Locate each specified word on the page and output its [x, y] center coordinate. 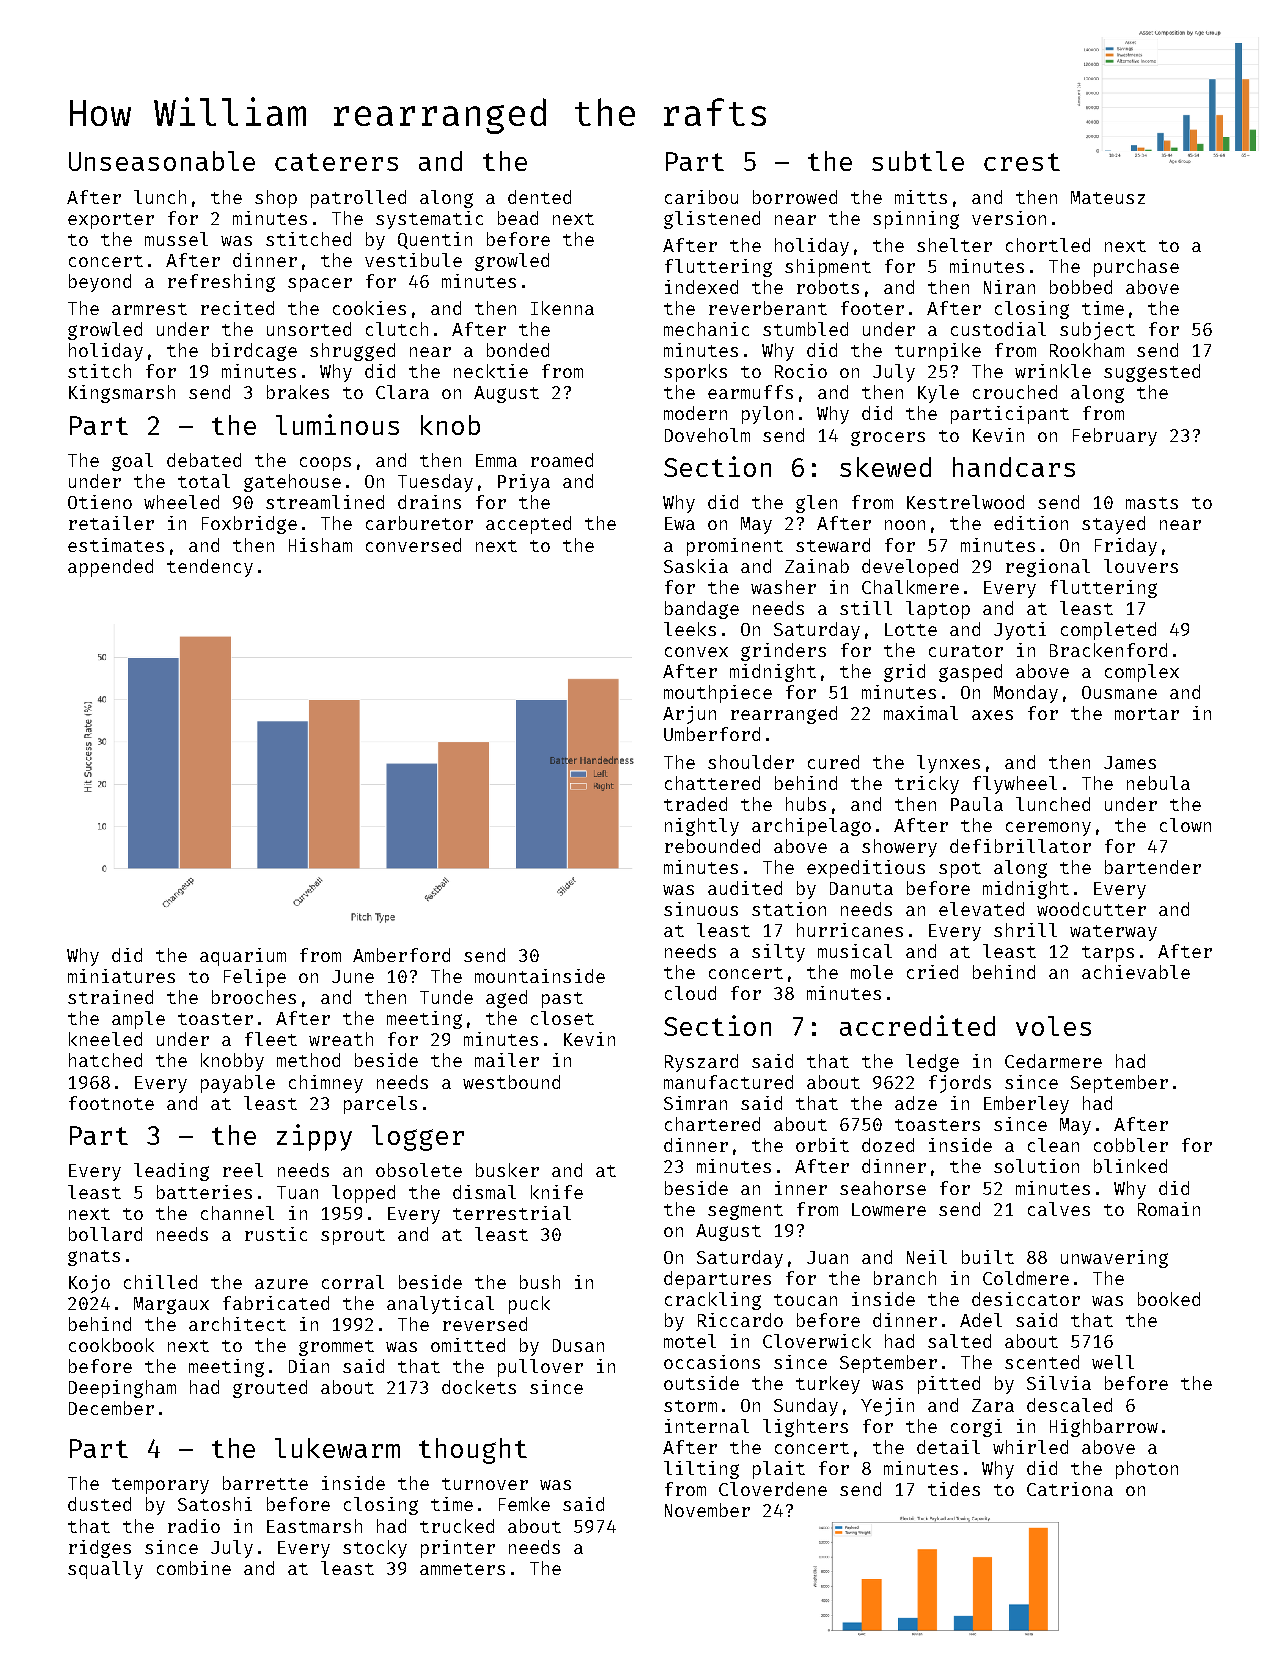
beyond [100, 283]
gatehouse [292, 483]
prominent [735, 547]
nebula [1158, 783]
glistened [712, 220]
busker [507, 1170]
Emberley [1026, 1105]
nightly [702, 827]
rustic [276, 1234]
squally [105, 1570]
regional [1048, 568]
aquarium [243, 957]
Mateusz [1108, 197]
